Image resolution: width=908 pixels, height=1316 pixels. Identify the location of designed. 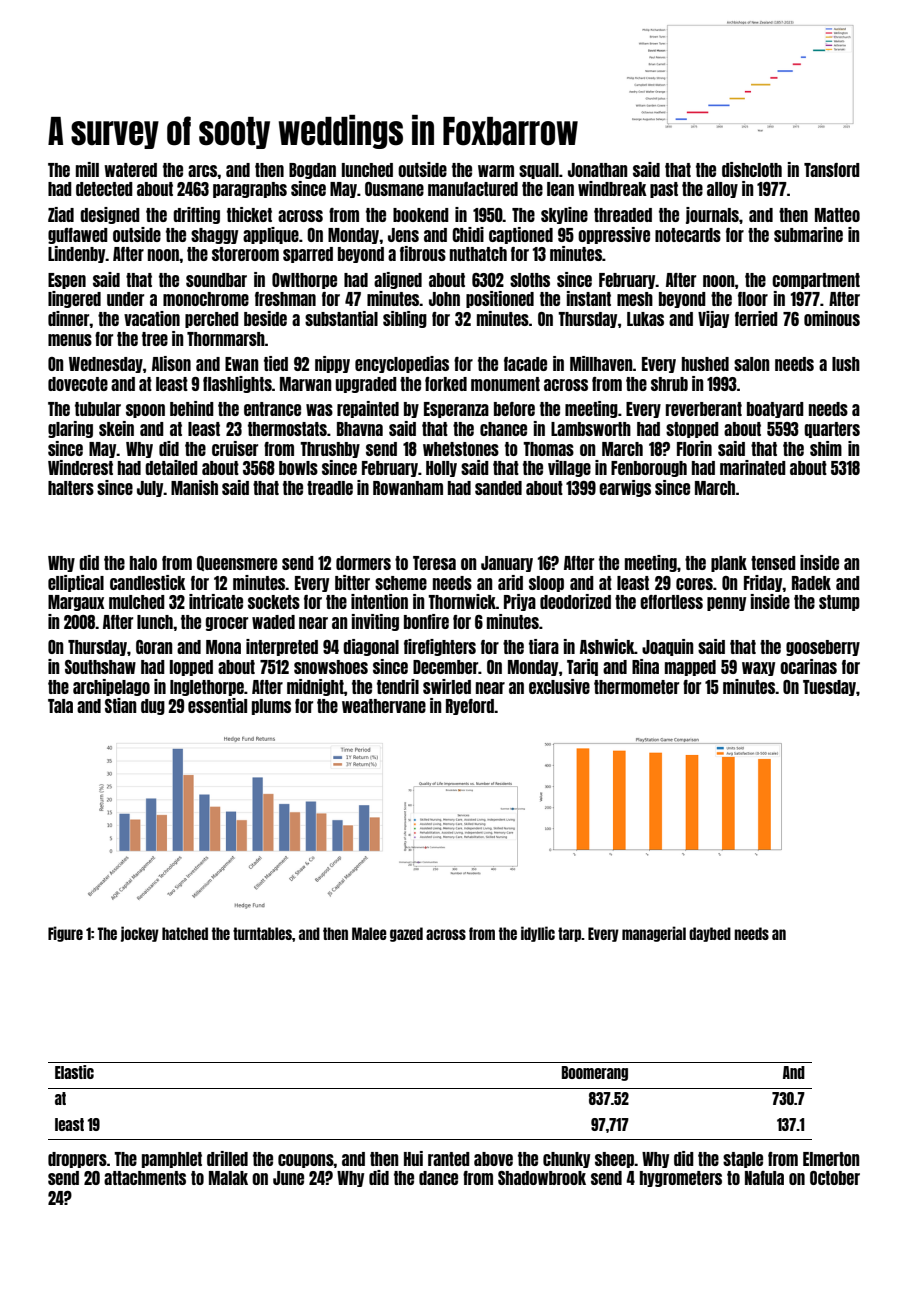
(110, 215).
